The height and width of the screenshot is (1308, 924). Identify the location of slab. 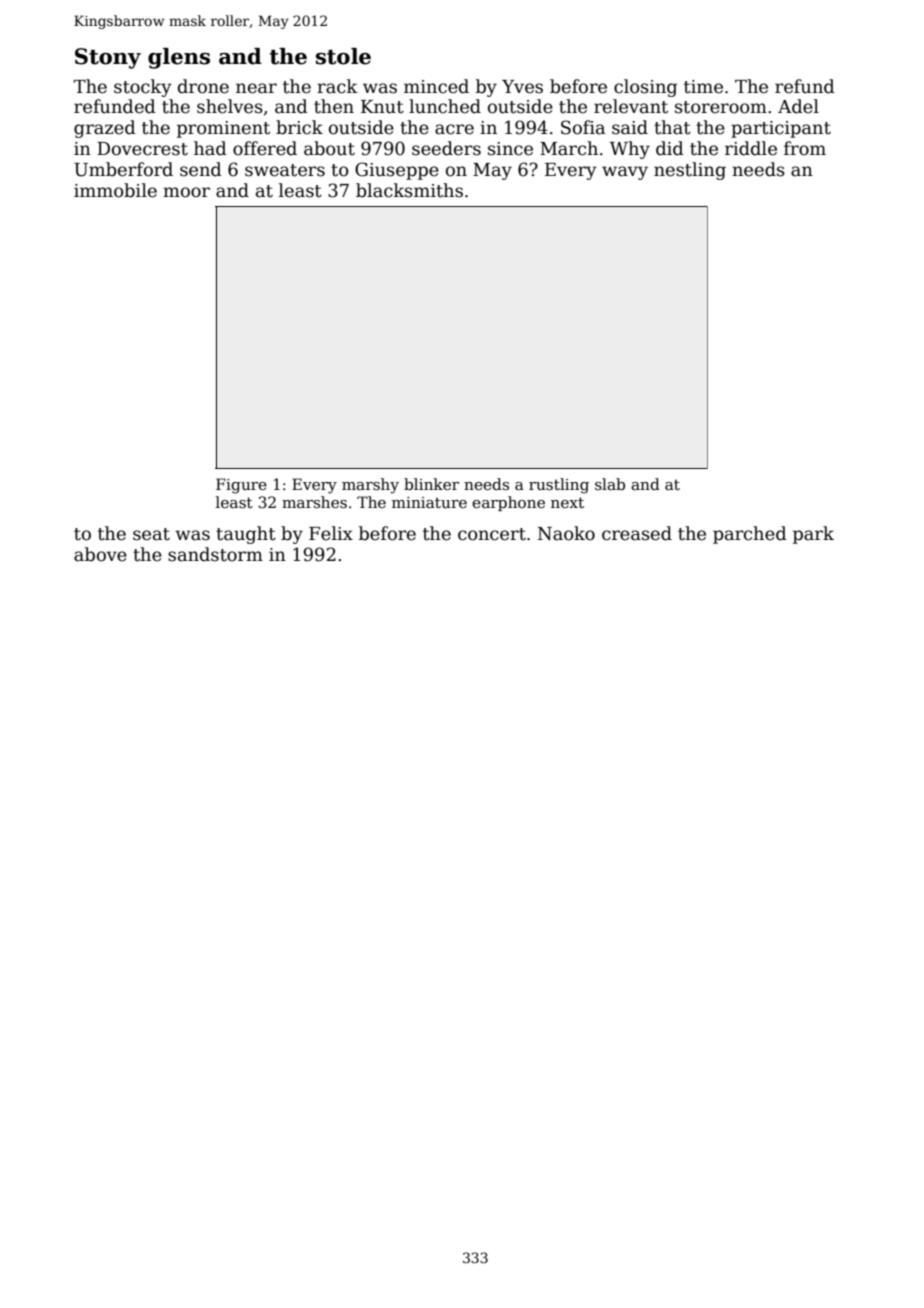
(610, 484).
